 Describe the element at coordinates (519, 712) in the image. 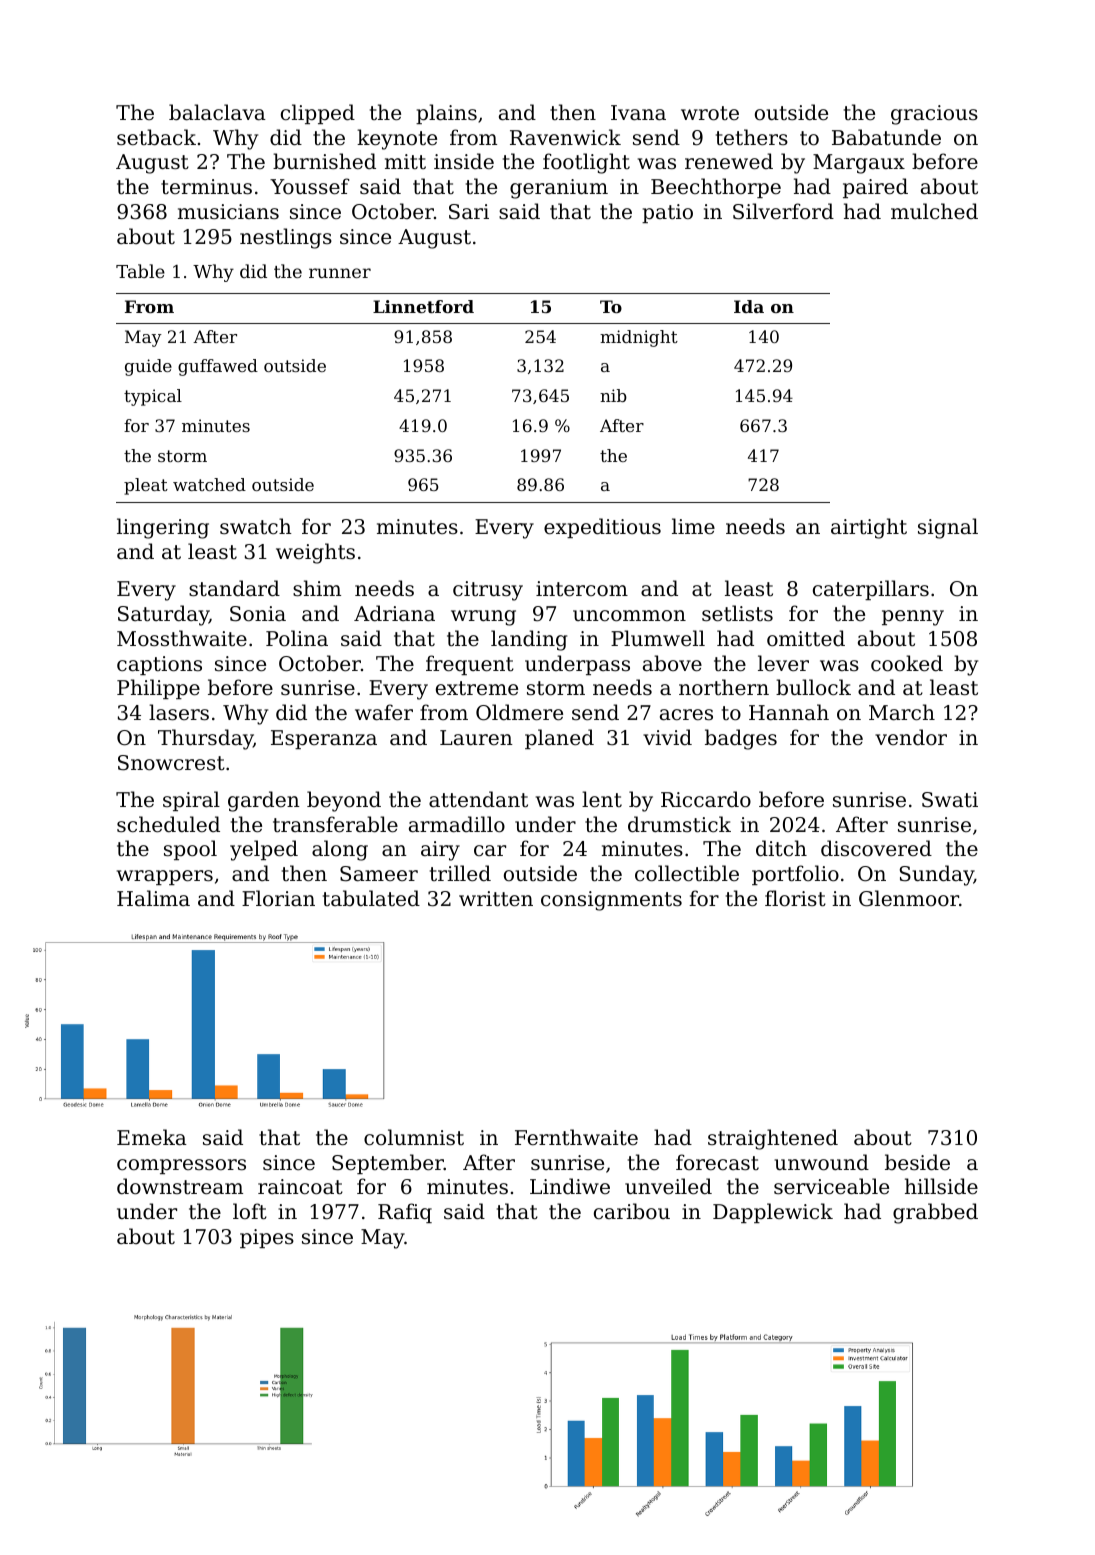

I see `Oldmere` at that location.
